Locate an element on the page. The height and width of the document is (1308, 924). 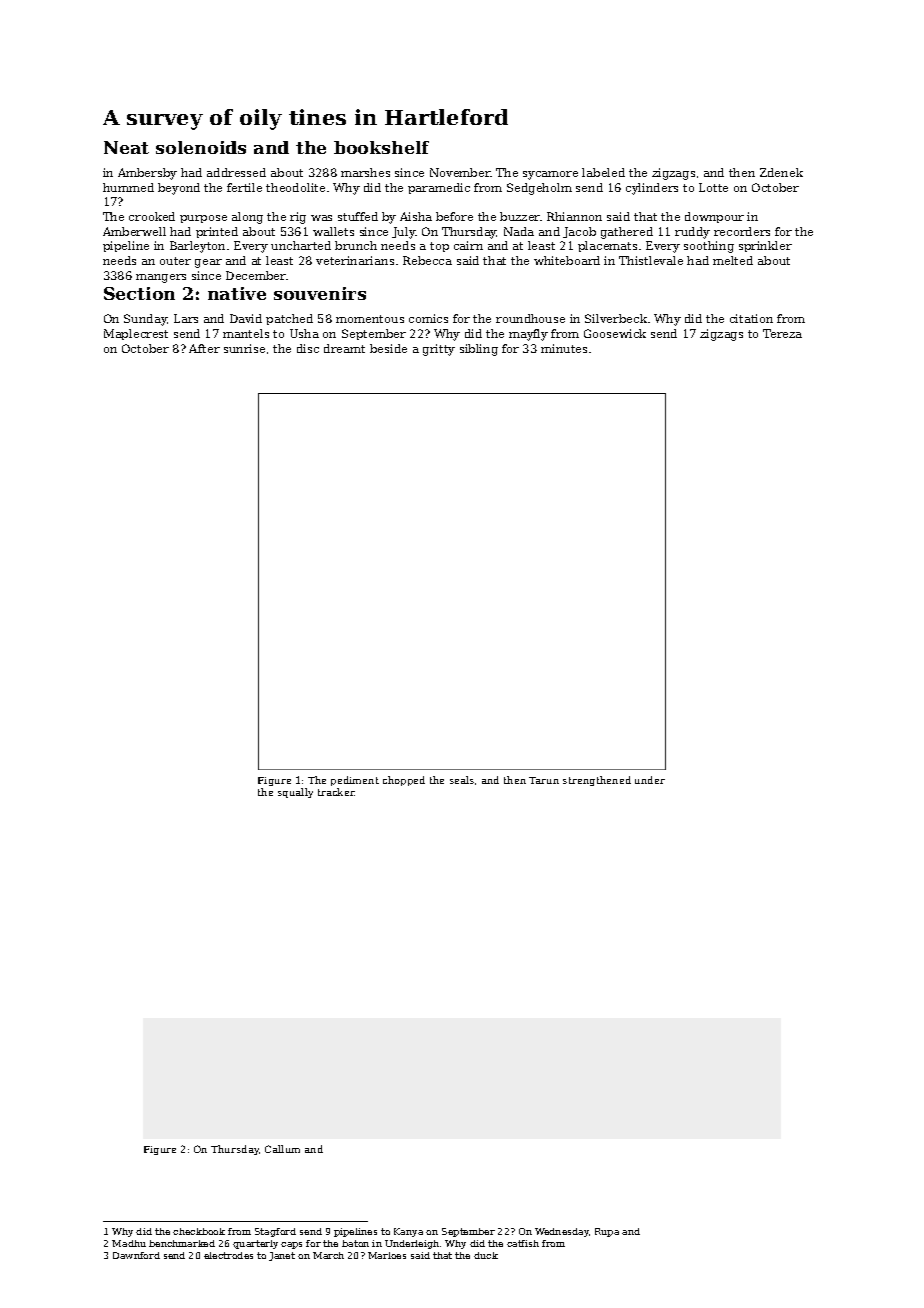
Callum is located at coordinates (282, 1149).
